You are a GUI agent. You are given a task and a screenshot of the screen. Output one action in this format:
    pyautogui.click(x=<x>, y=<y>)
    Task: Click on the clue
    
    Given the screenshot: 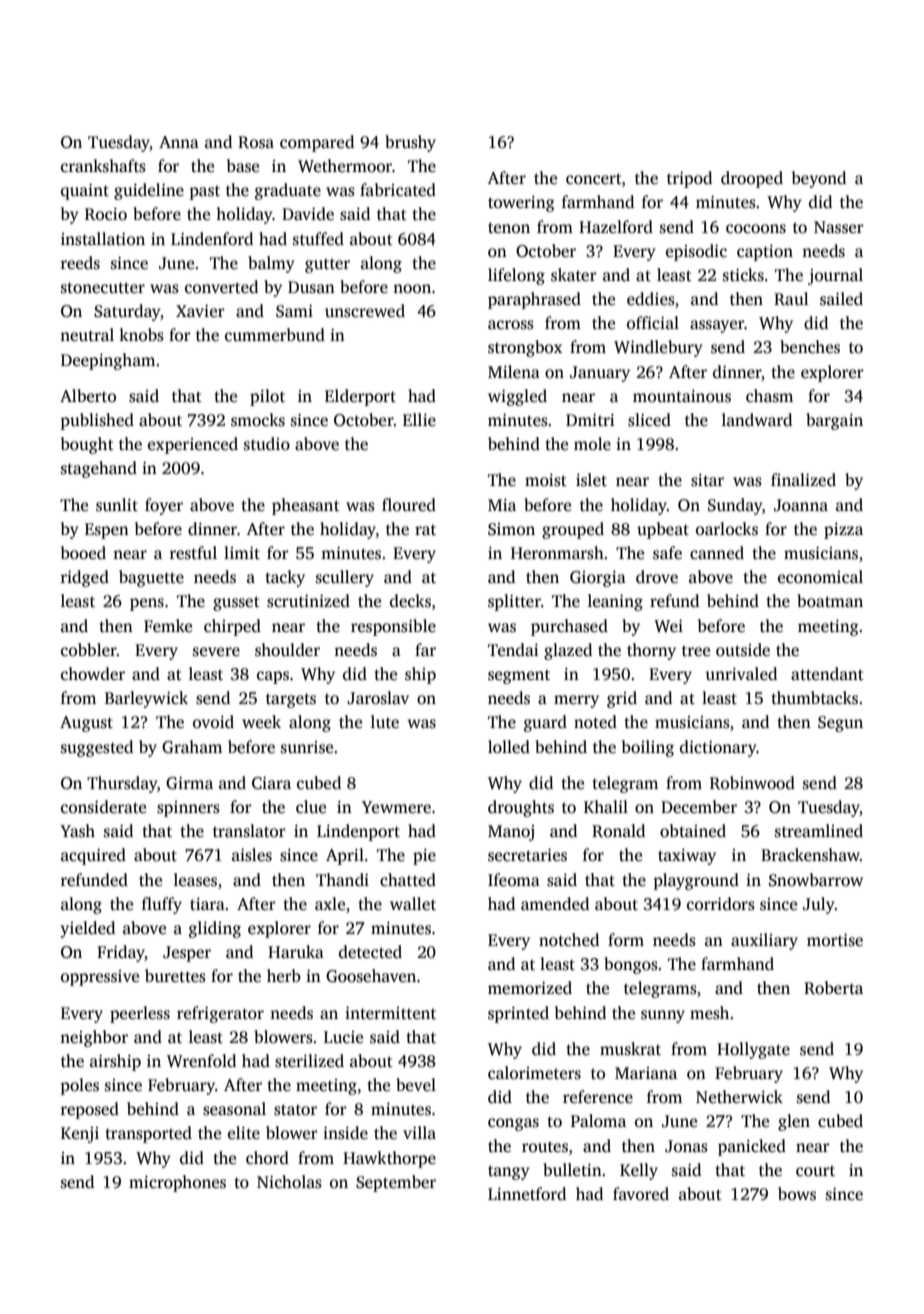 What is the action you would take?
    pyautogui.click(x=311, y=807)
